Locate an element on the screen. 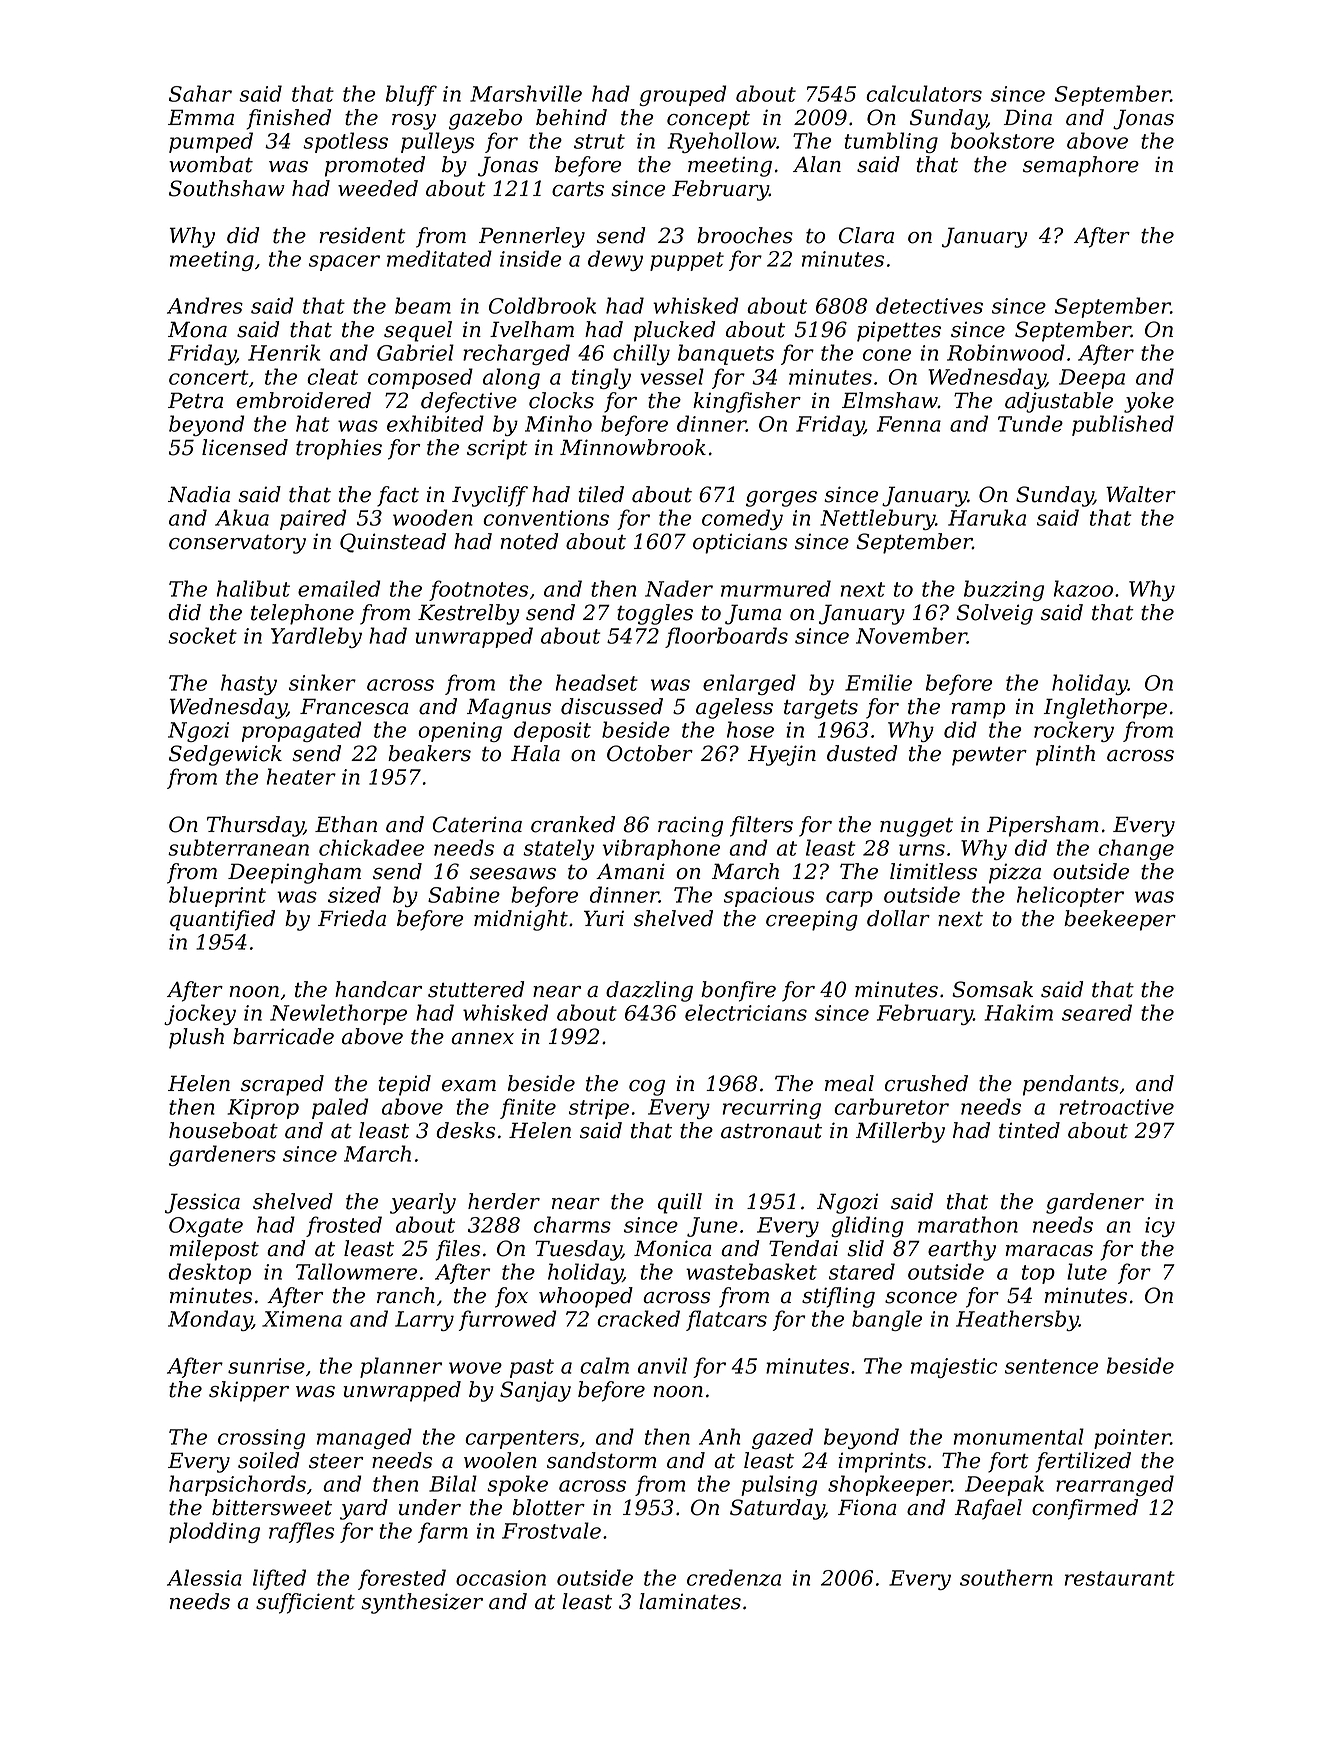  Mona is located at coordinates (197, 329).
